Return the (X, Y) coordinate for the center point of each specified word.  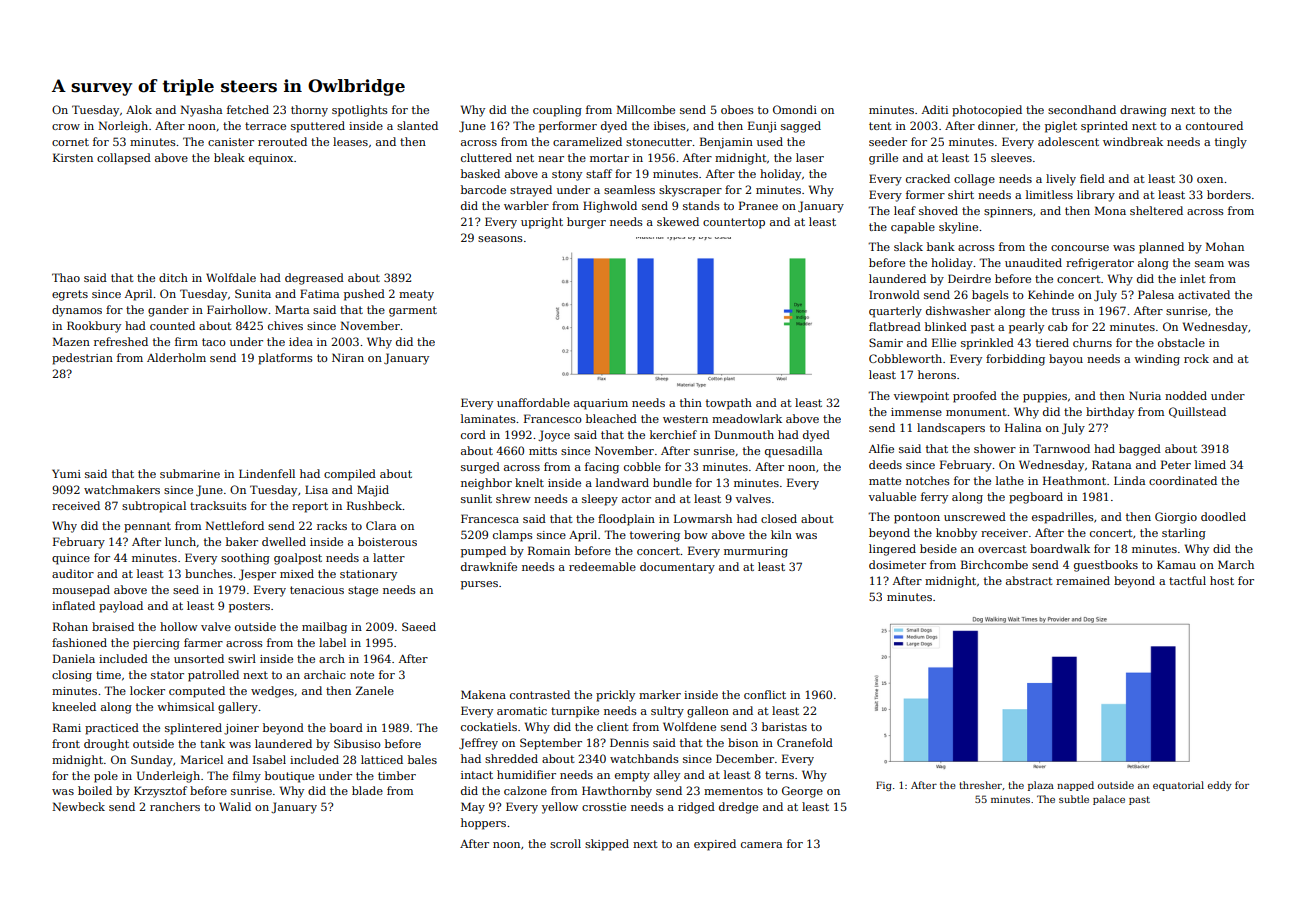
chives (285, 325)
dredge (738, 808)
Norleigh (123, 127)
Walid (235, 806)
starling (1184, 534)
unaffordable (533, 402)
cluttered (486, 157)
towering (655, 536)
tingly (1231, 143)
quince (71, 559)
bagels (990, 296)
